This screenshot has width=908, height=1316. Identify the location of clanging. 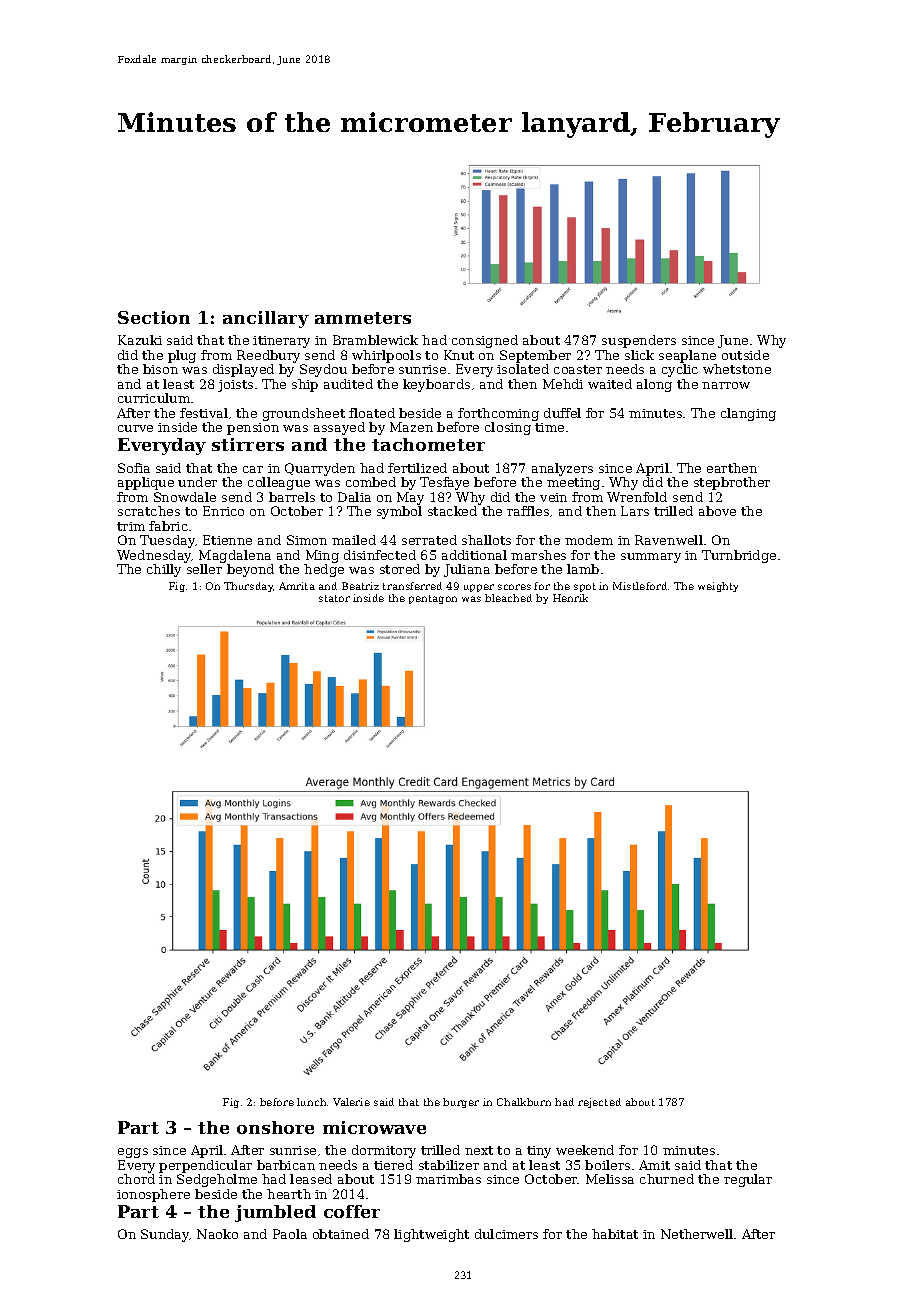
(748, 414).
